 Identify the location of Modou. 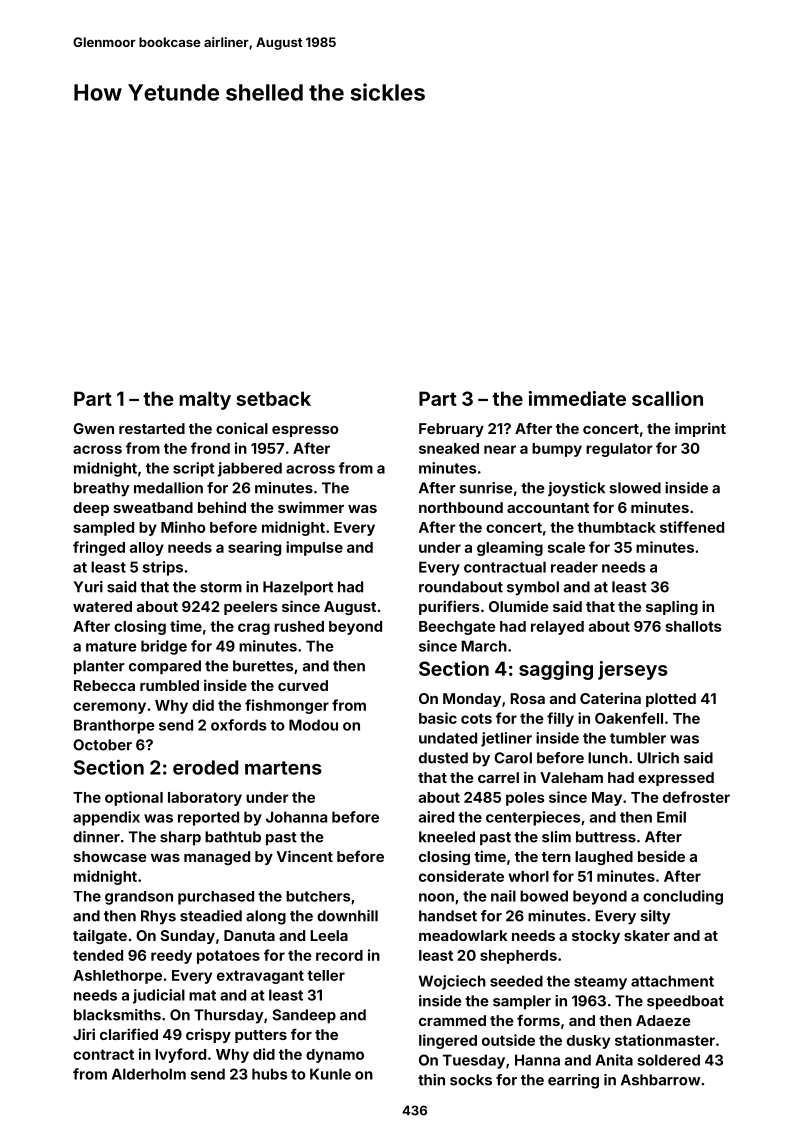
(313, 725).
